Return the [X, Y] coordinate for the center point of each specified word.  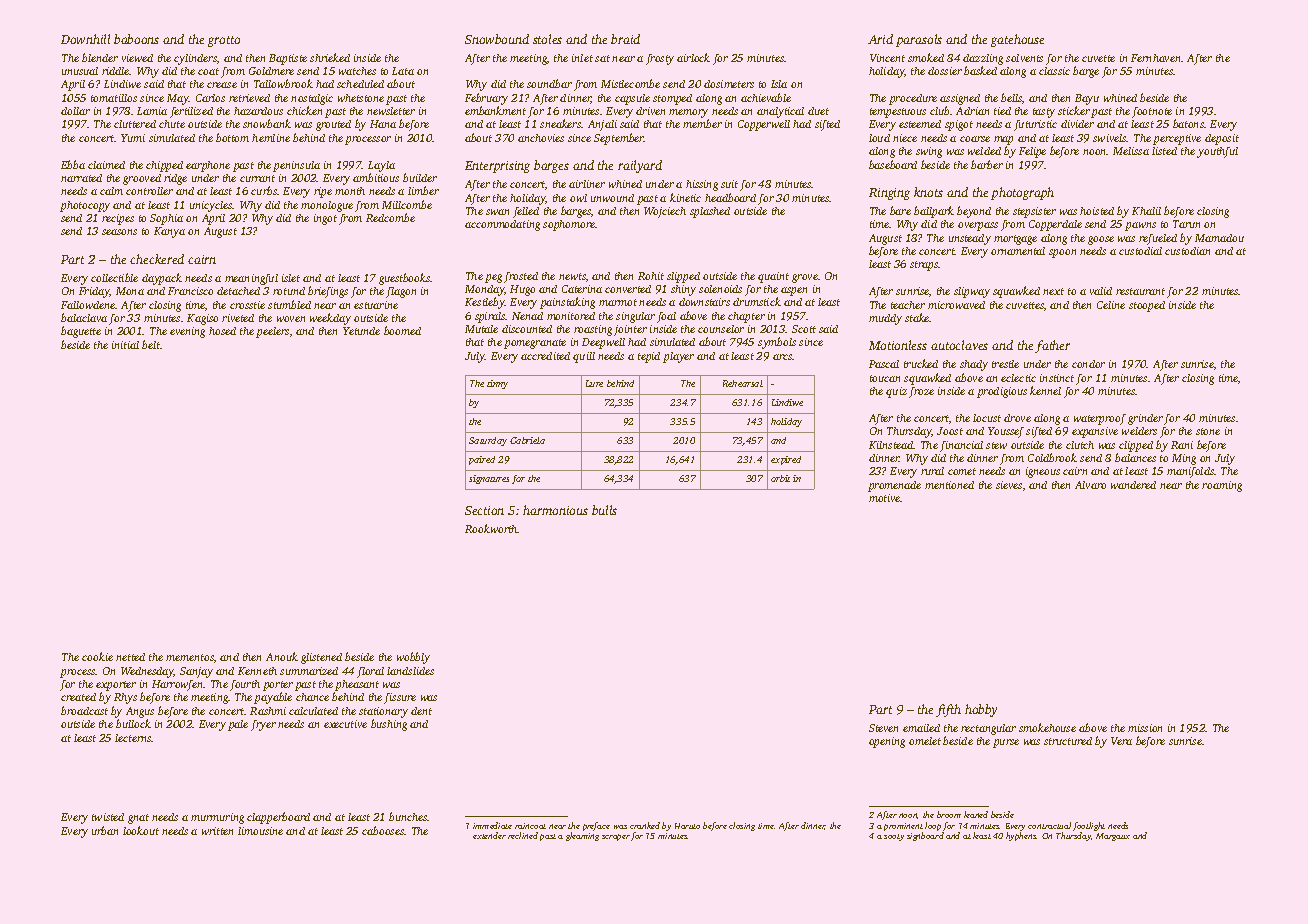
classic [1054, 71]
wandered [1133, 485]
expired [786, 460]
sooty [894, 837]
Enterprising [497, 167]
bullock [133, 723]
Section [484, 510]
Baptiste [288, 59]
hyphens [1021, 836]
